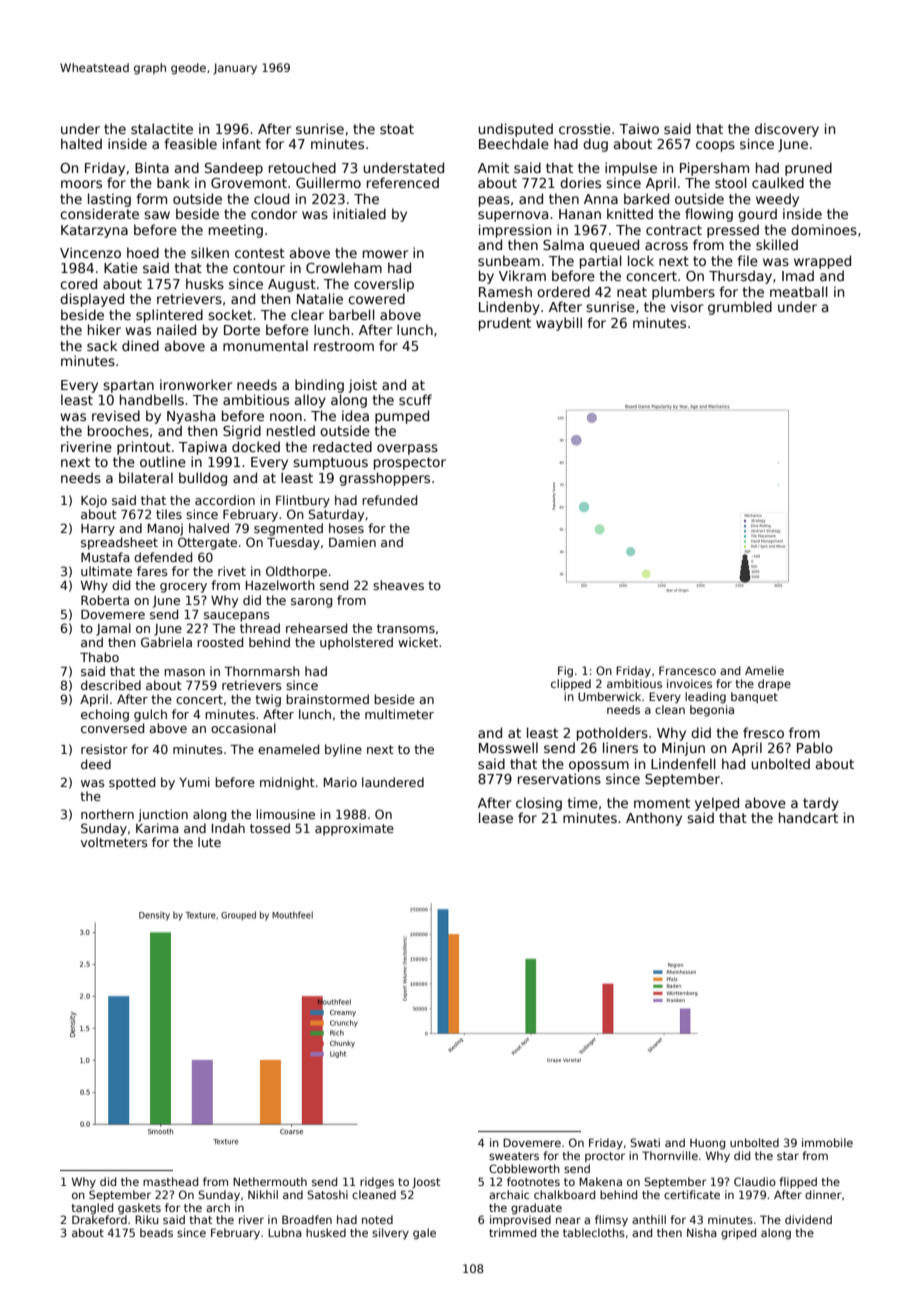 The width and height of the screenshot is (924, 1308). Describe the element at coordinates (150, 715) in the screenshot. I see `gulch` at that location.
